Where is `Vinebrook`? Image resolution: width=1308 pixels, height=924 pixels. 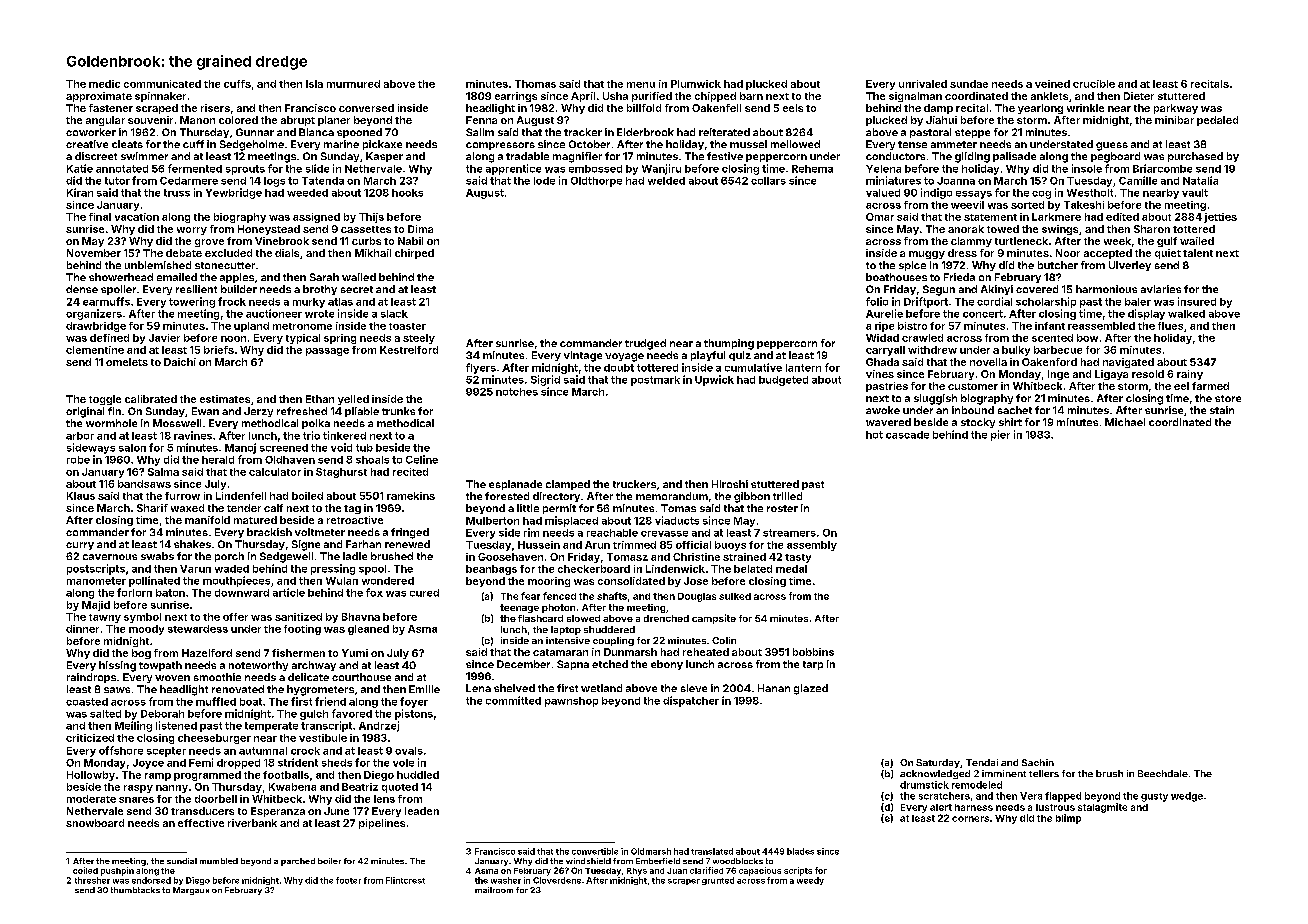
Vinebrook is located at coordinates (282, 241).
